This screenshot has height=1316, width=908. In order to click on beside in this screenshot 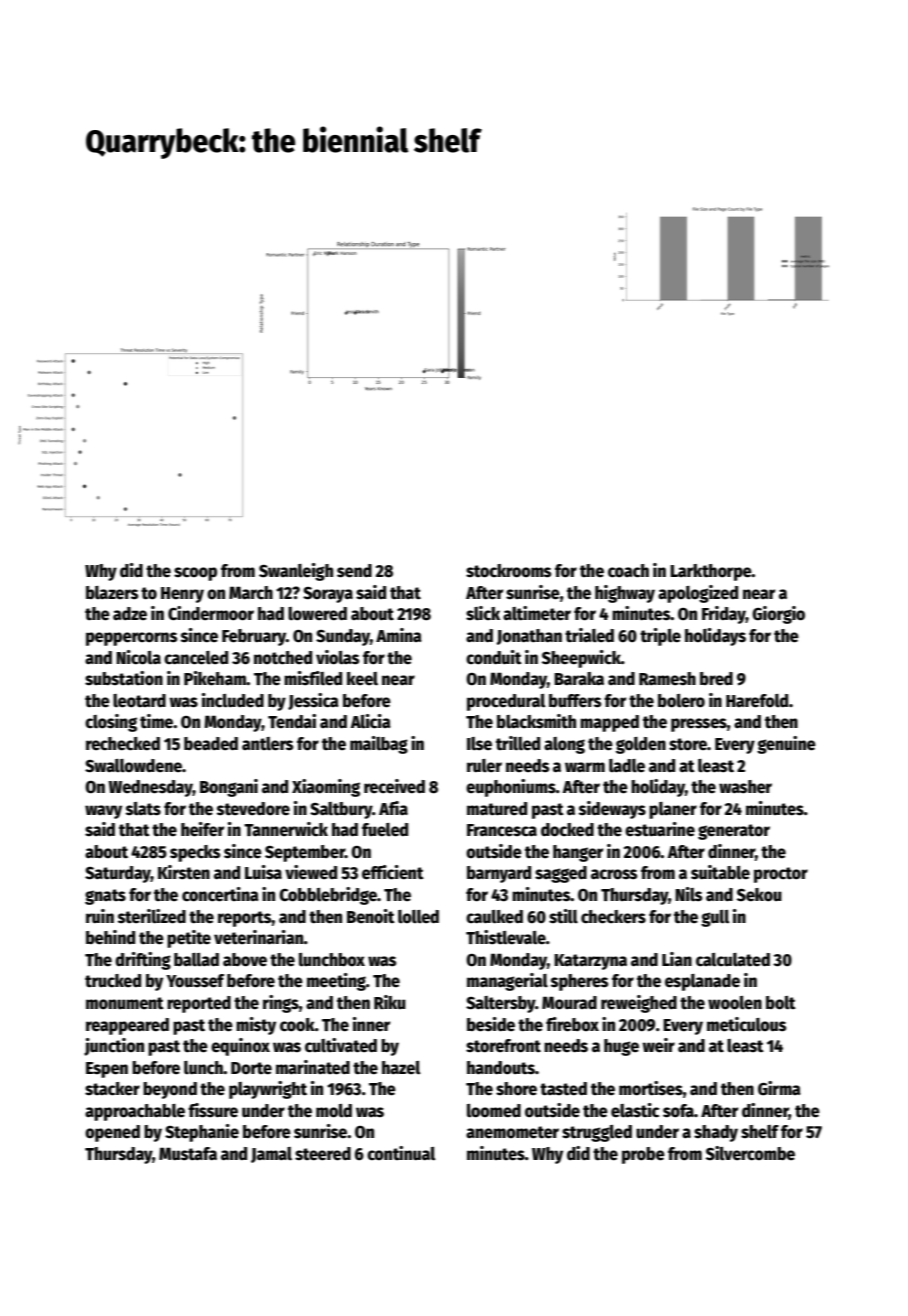, I will do `click(491, 1024)`.
